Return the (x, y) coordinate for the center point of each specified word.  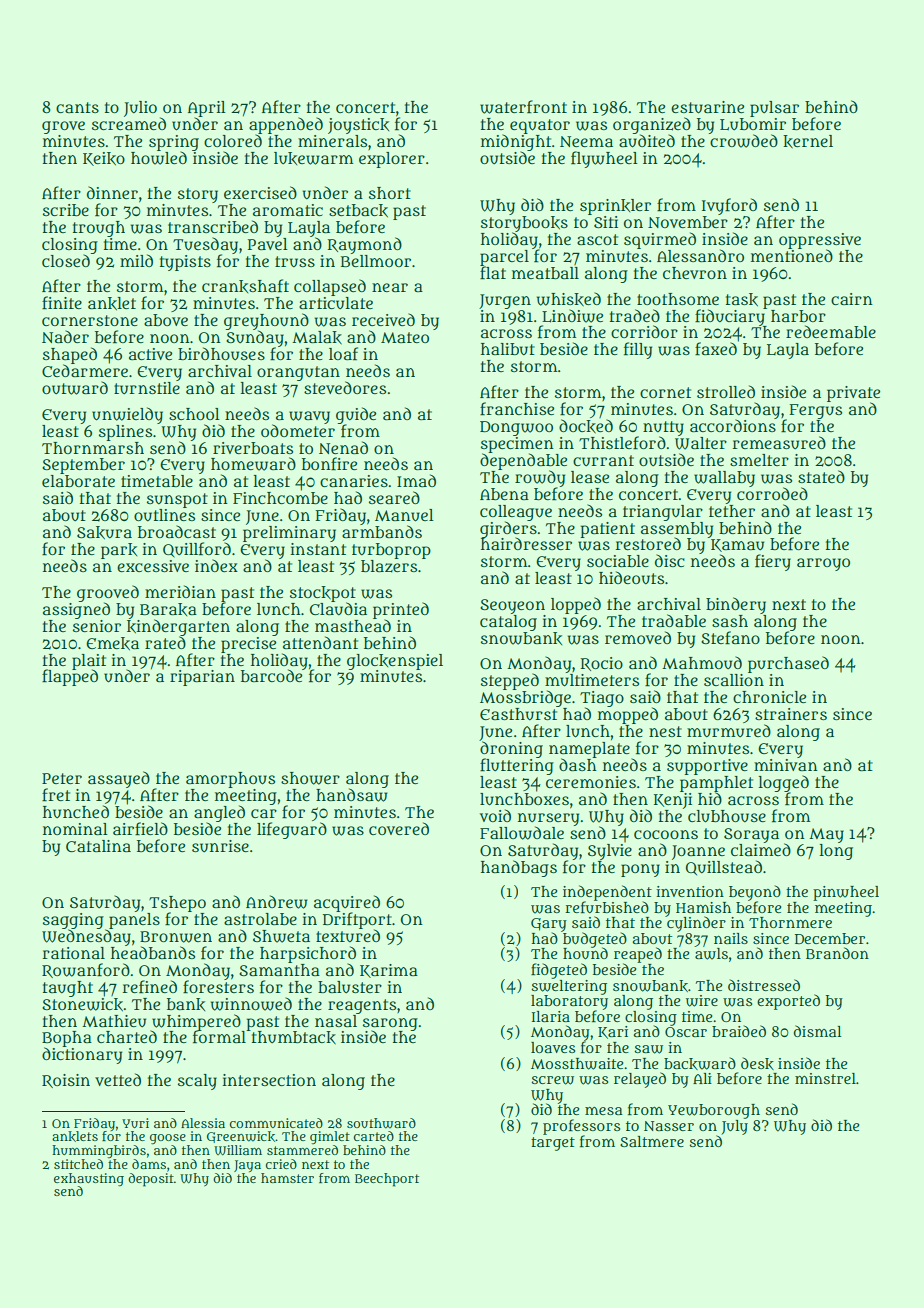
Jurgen (505, 301)
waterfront (523, 107)
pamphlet (716, 784)
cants (77, 107)
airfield (140, 829)
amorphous (230, 780)
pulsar (774, 109)
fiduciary (730, 317)
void (495, 815)
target (553, 1144)
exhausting (89, 1179)
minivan (786, 765)
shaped (70, 355)
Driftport (357, 920)
